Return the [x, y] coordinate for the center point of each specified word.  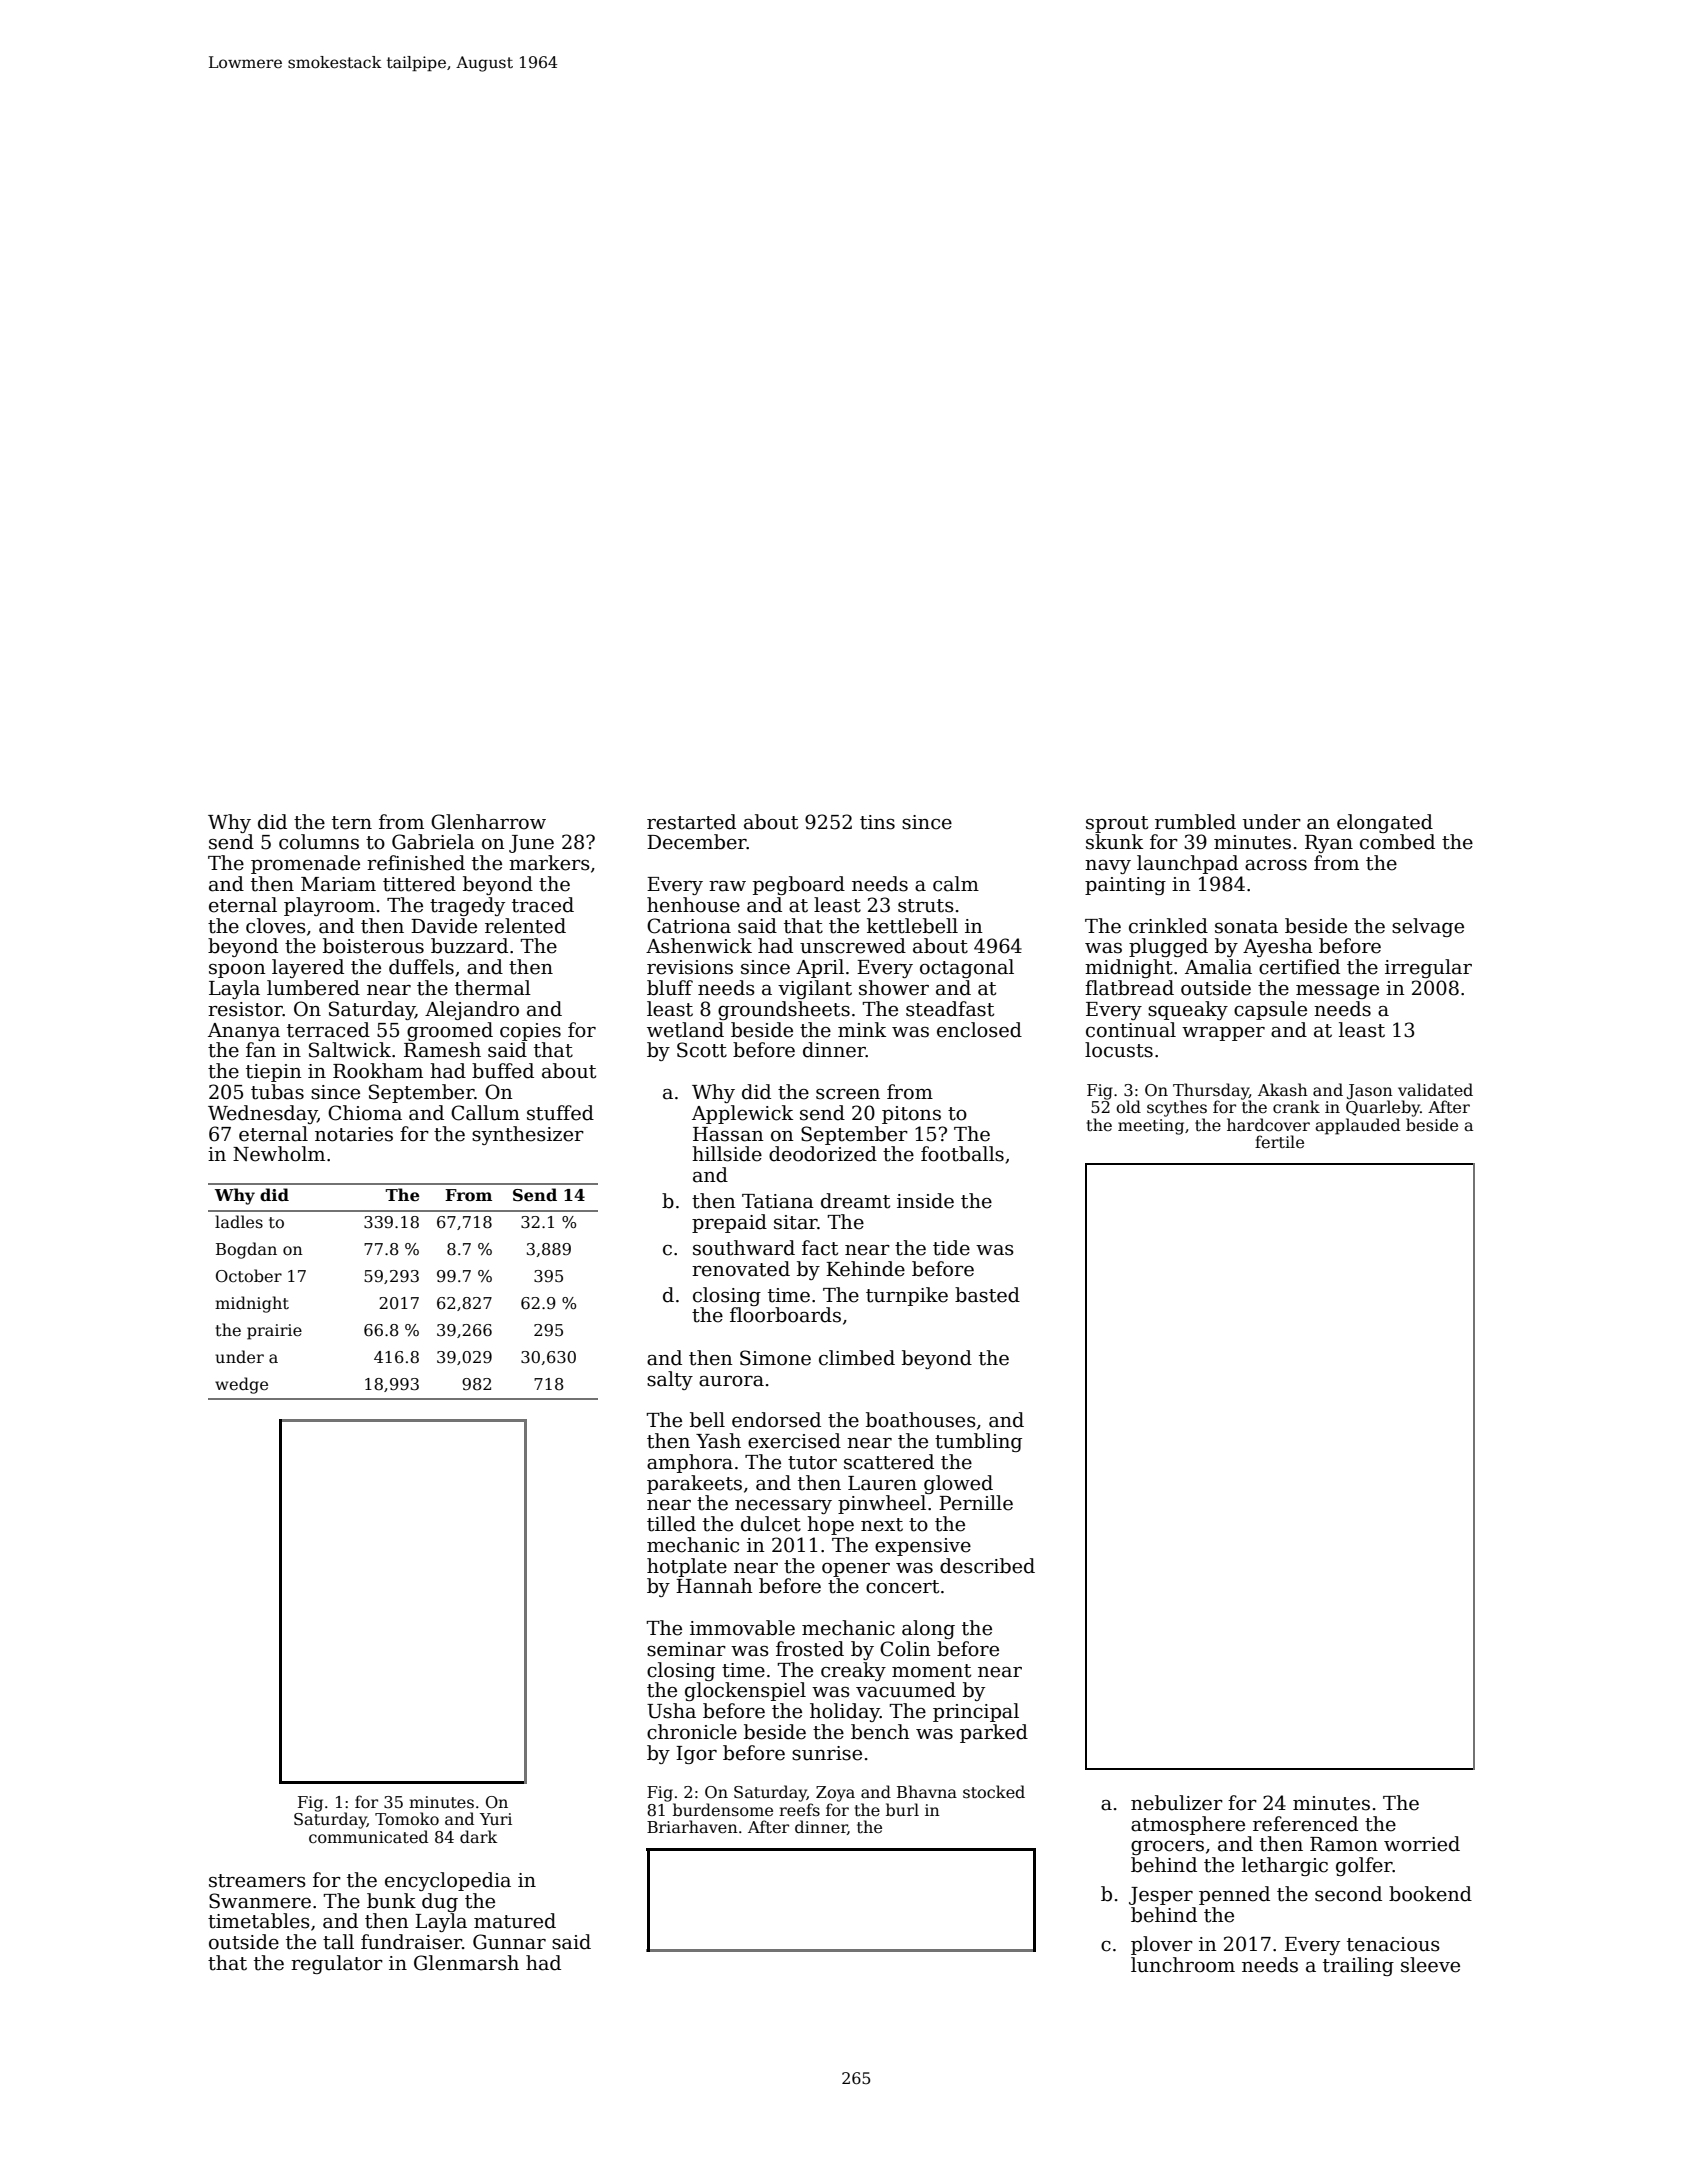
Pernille [976, 1503]
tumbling [978, 1442]
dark [478, 1836]
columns [319, 842]
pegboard [799, 885]
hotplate [687, 1567]
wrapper [1223, 1034]
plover [1162, 1945]
